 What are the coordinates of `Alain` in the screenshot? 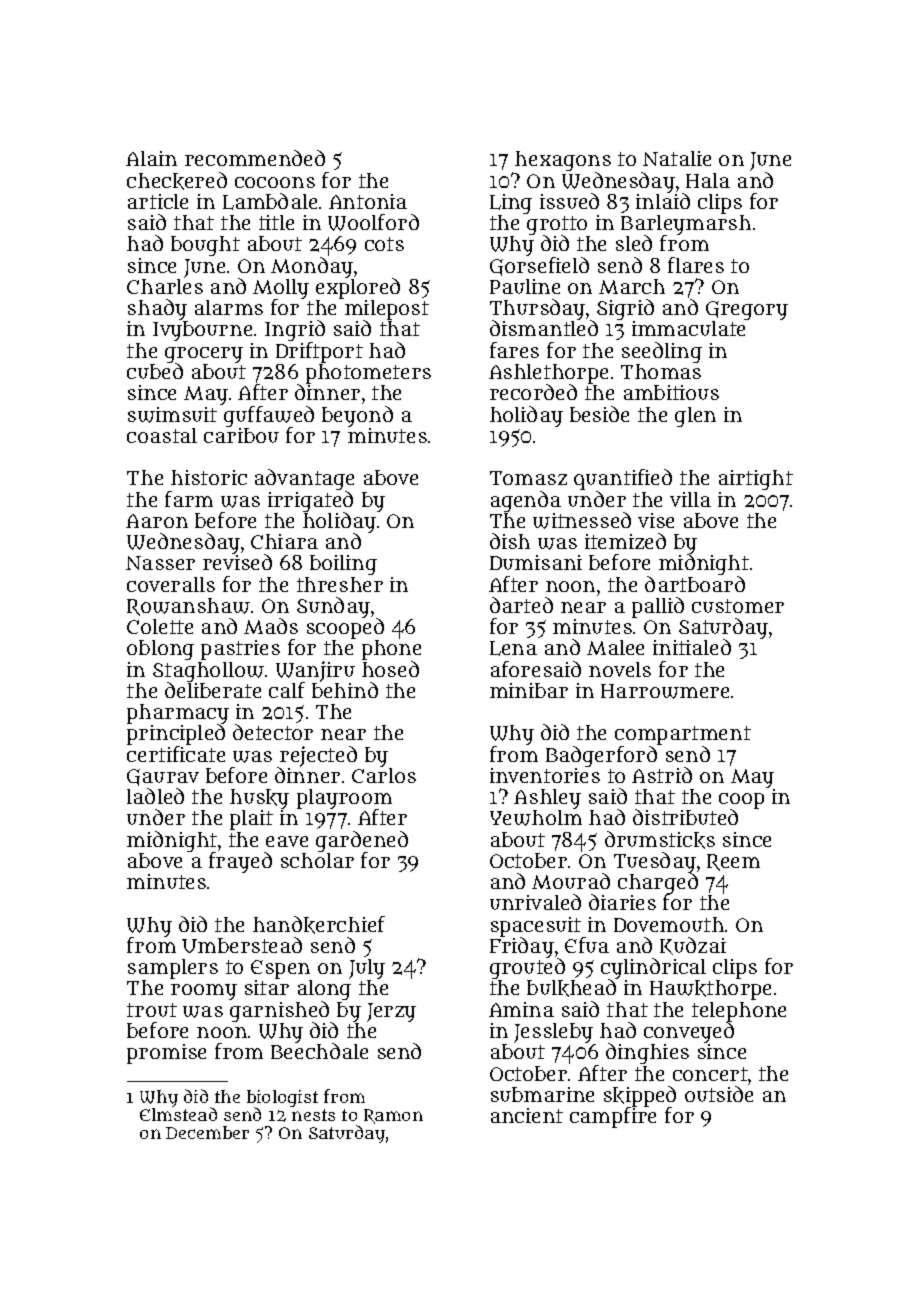 It's located at (151, 158).
